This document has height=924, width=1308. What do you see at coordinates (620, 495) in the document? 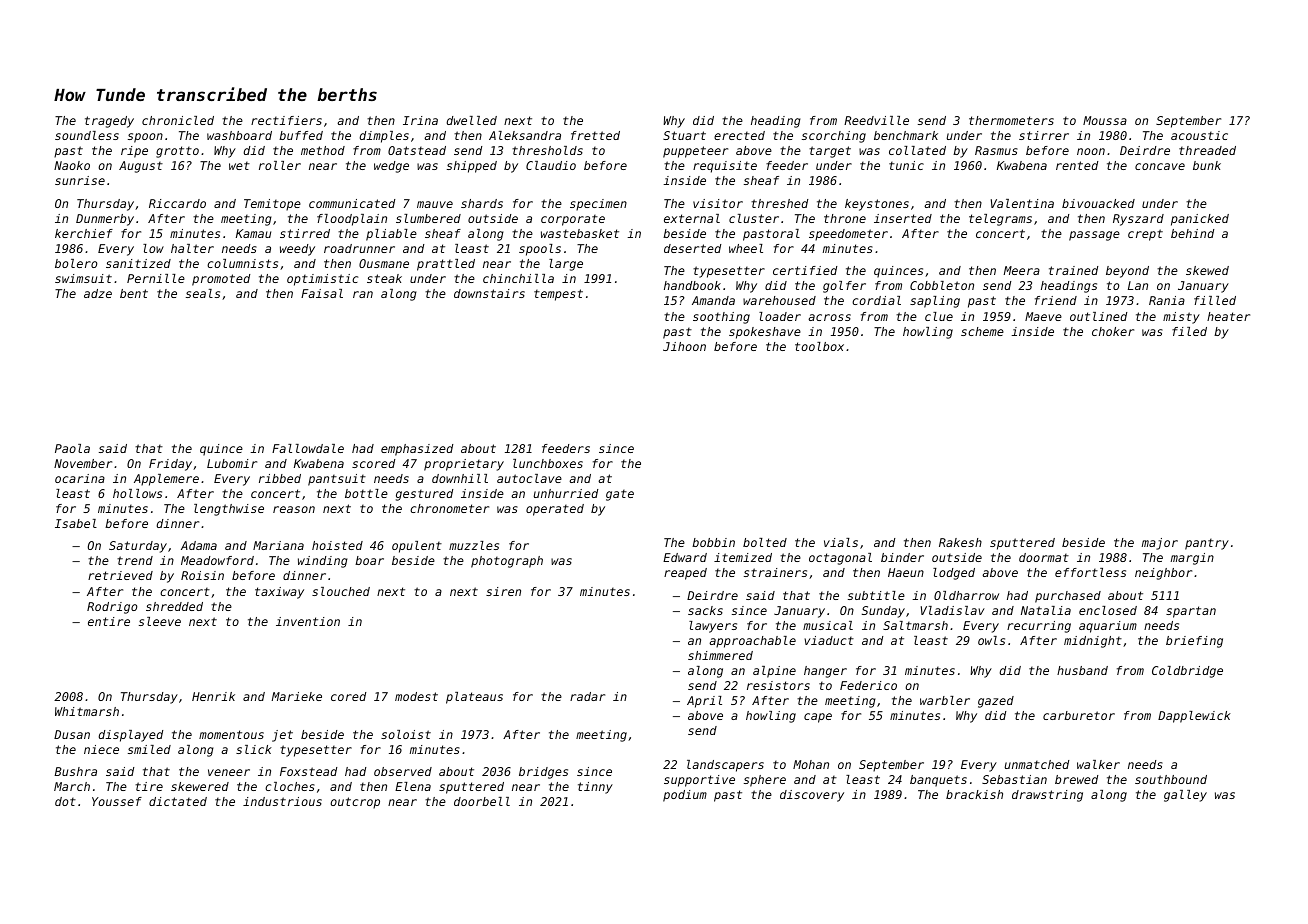
I see `gate` at bounding box center [620, 495].
